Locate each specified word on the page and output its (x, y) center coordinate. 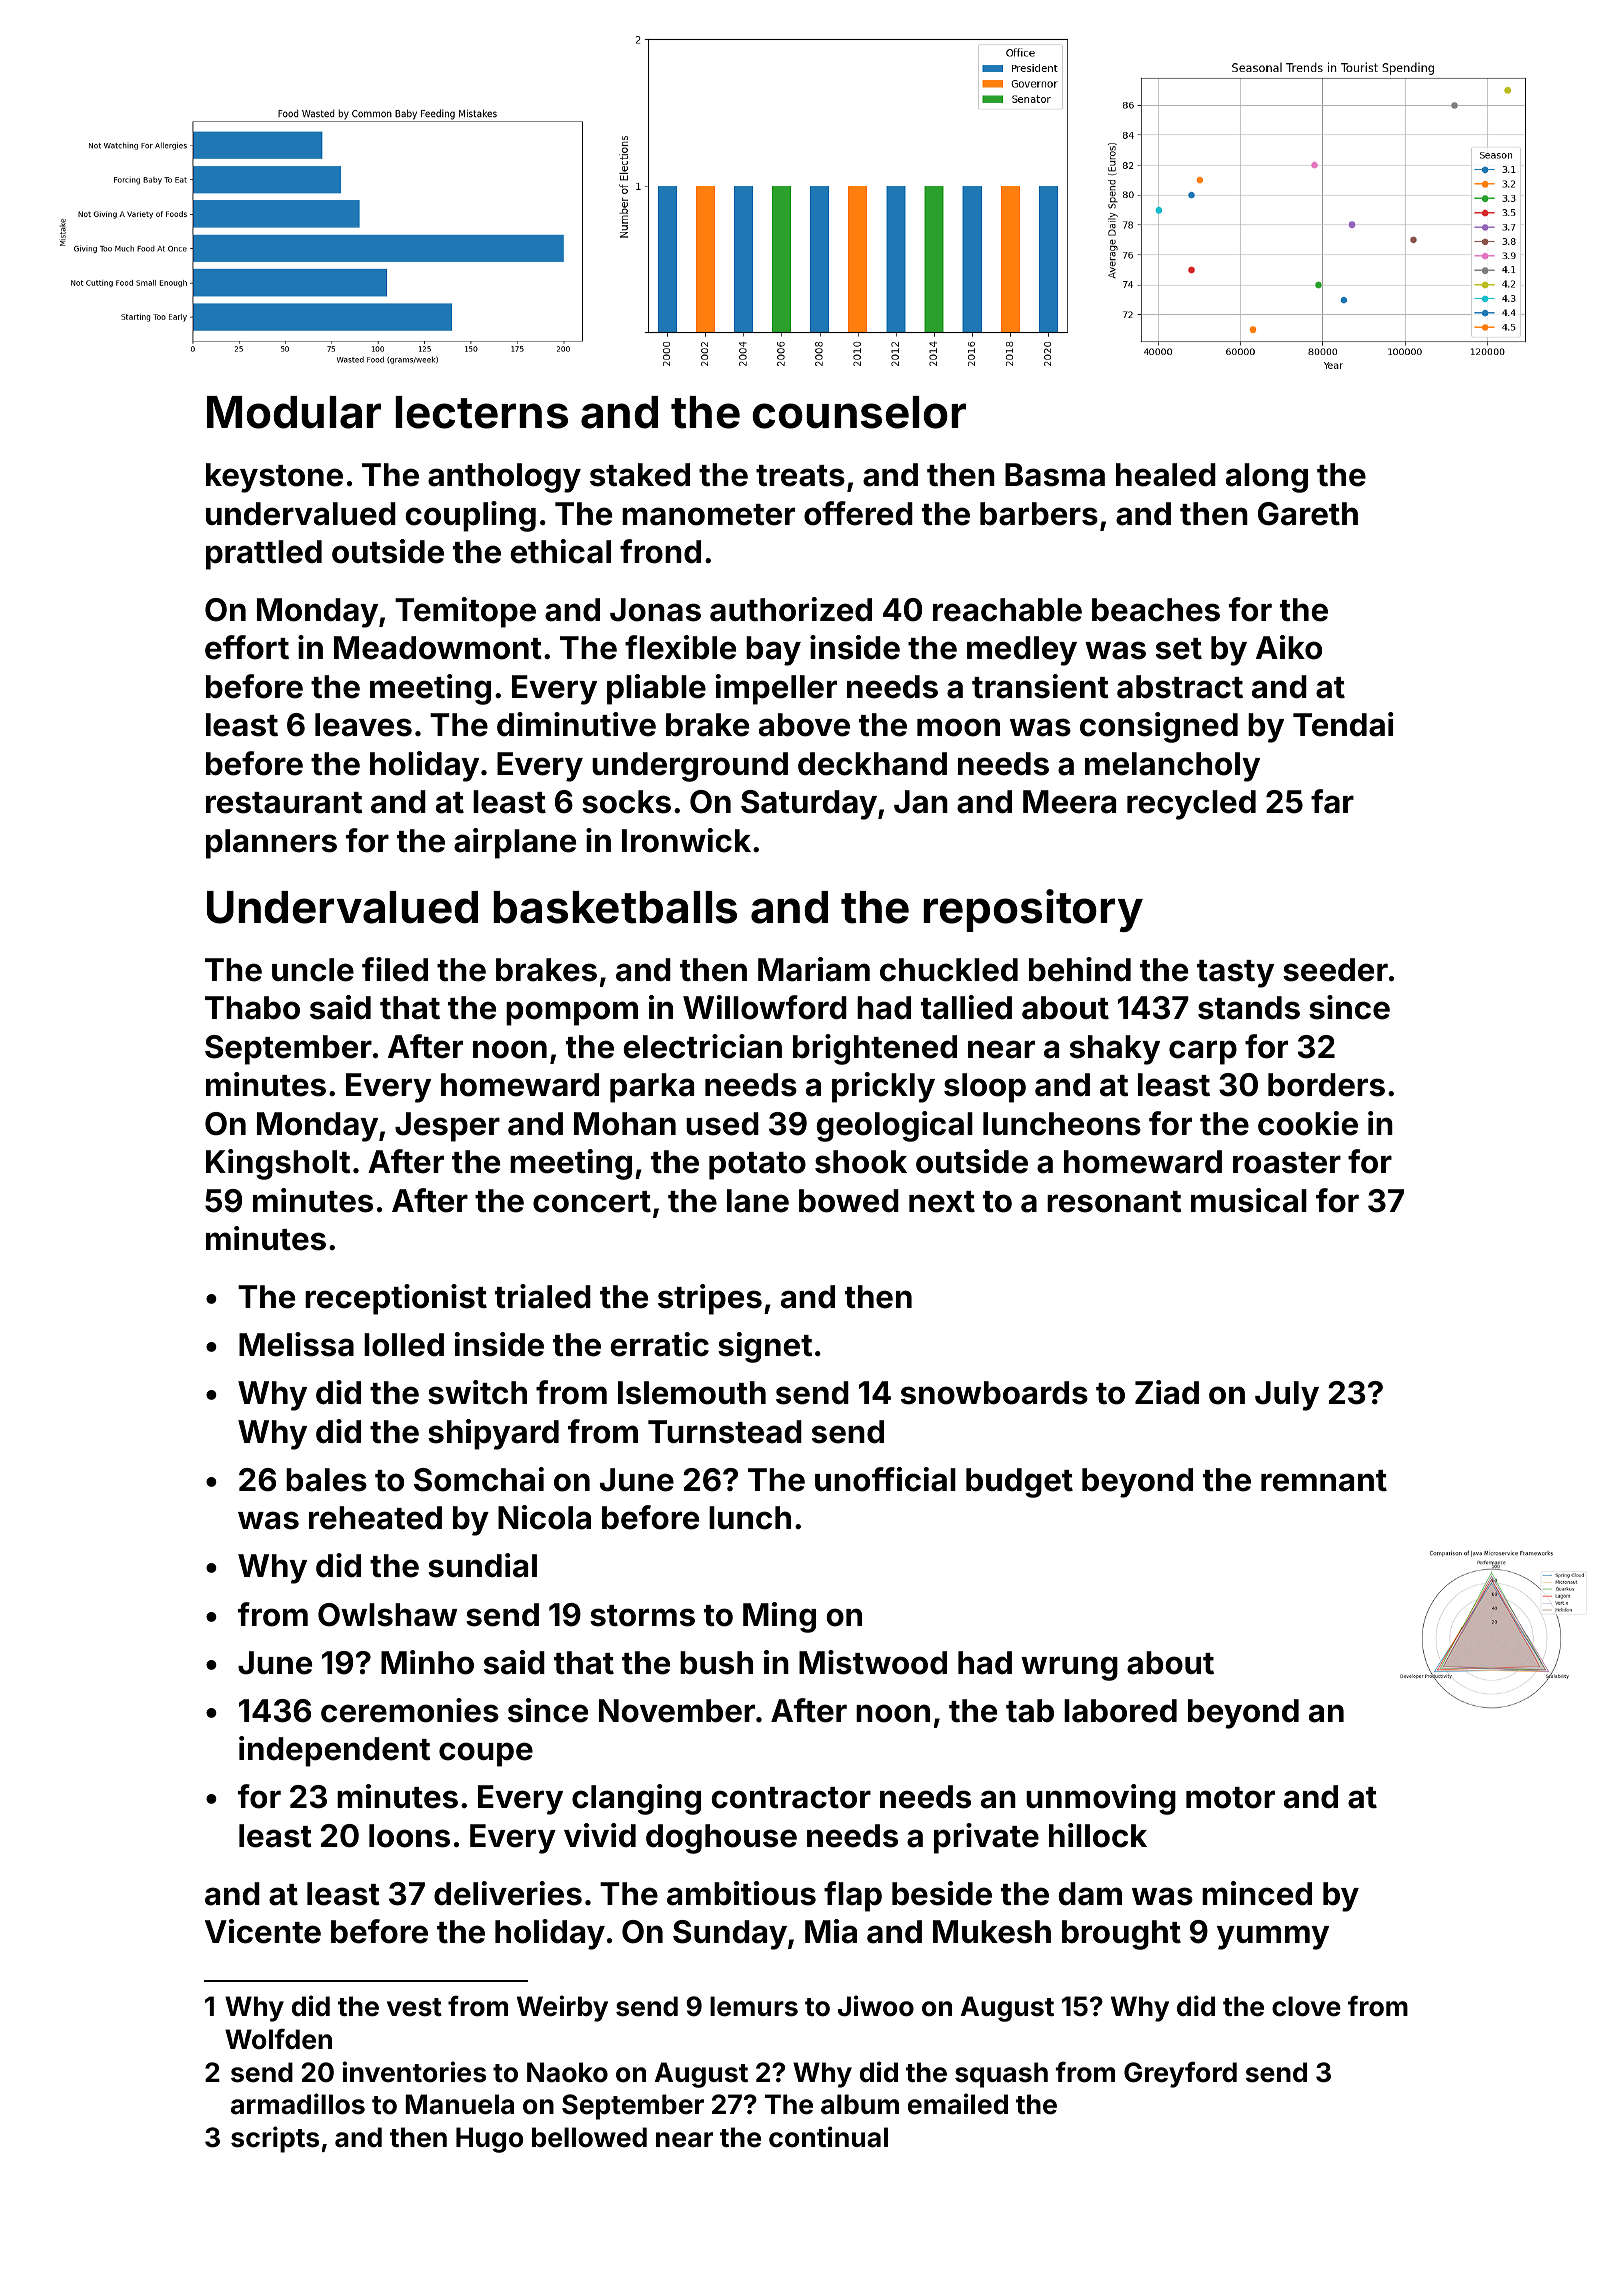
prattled (264, 555)
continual (828, 2137)
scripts (275, 2139)
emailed (958, 2104)
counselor (859, 412)
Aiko (1289, 647)
